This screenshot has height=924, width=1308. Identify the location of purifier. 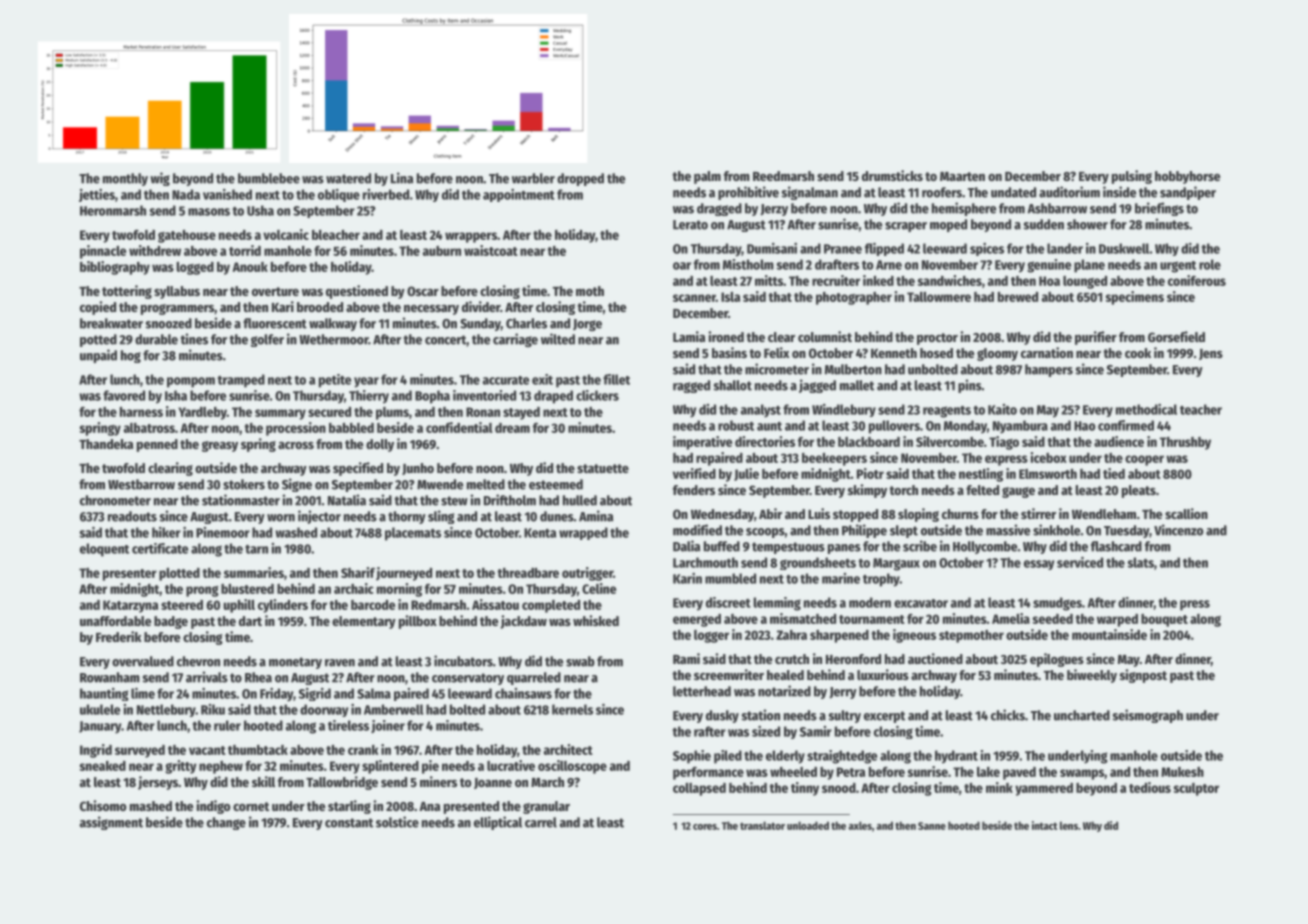
(1096, 338).
